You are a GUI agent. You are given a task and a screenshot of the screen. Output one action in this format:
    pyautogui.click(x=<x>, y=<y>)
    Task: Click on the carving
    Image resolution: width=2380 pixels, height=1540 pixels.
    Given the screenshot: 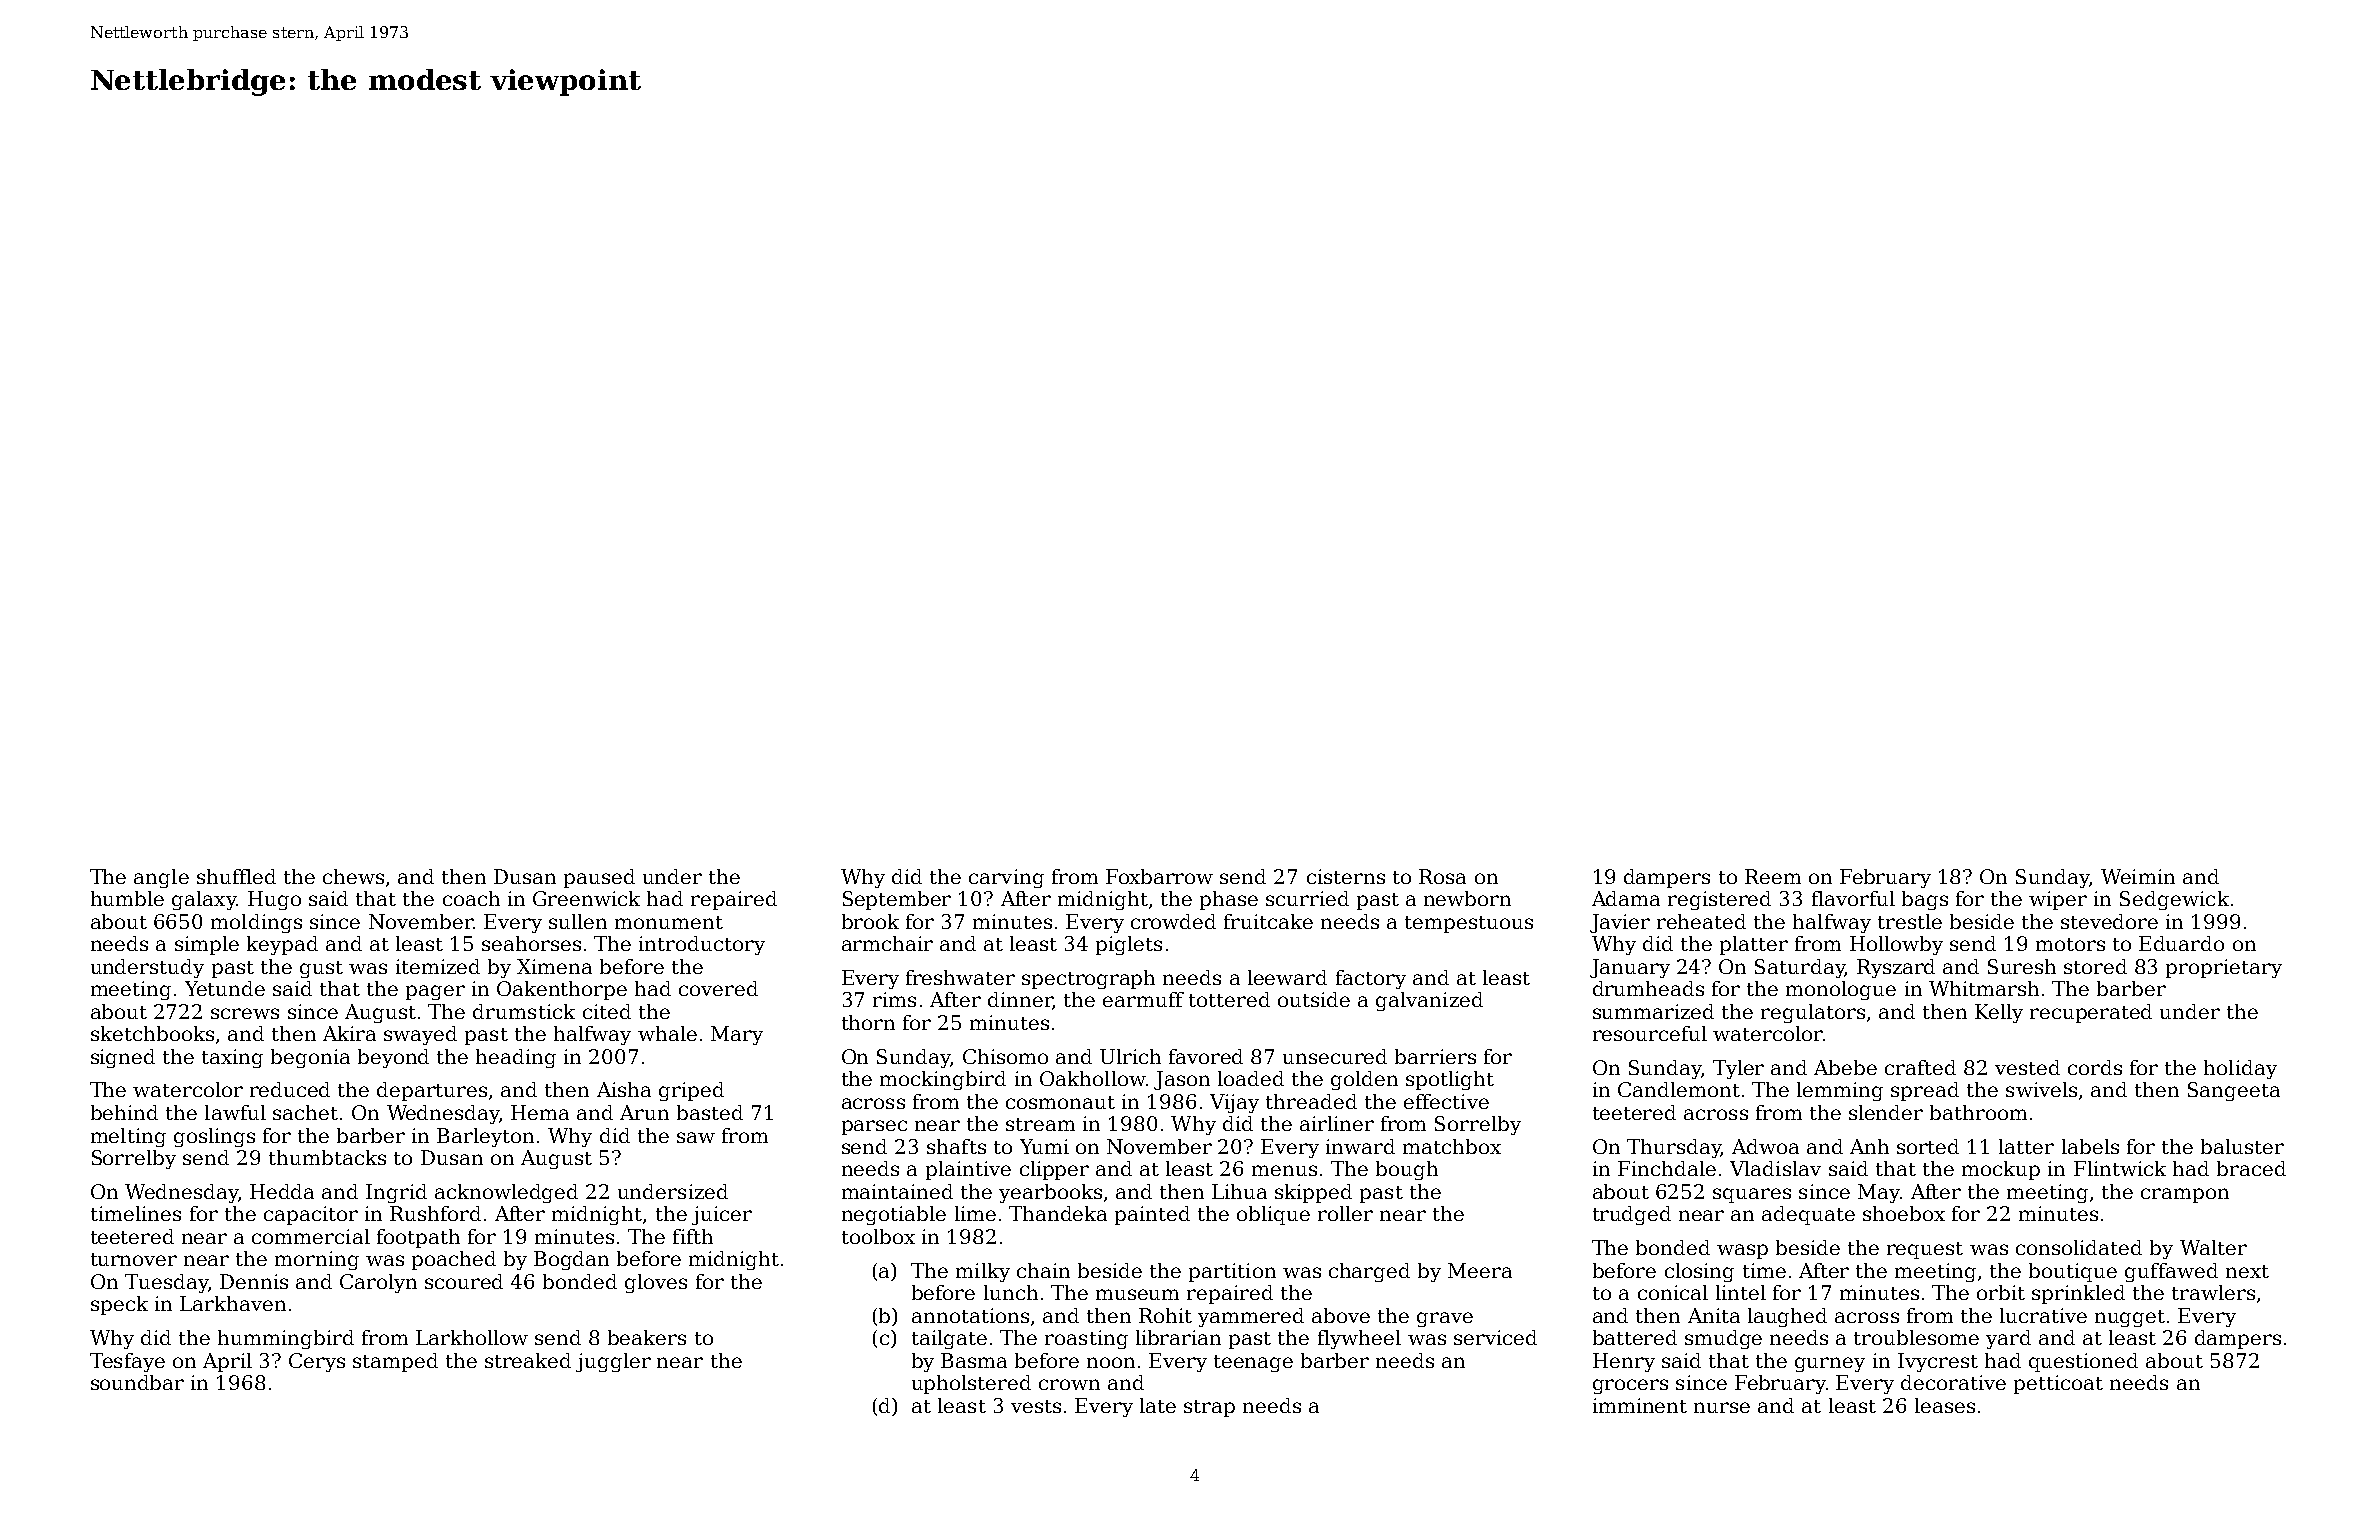 What is the action you would take?
    pyautogui.click(x=1006, y=878)
